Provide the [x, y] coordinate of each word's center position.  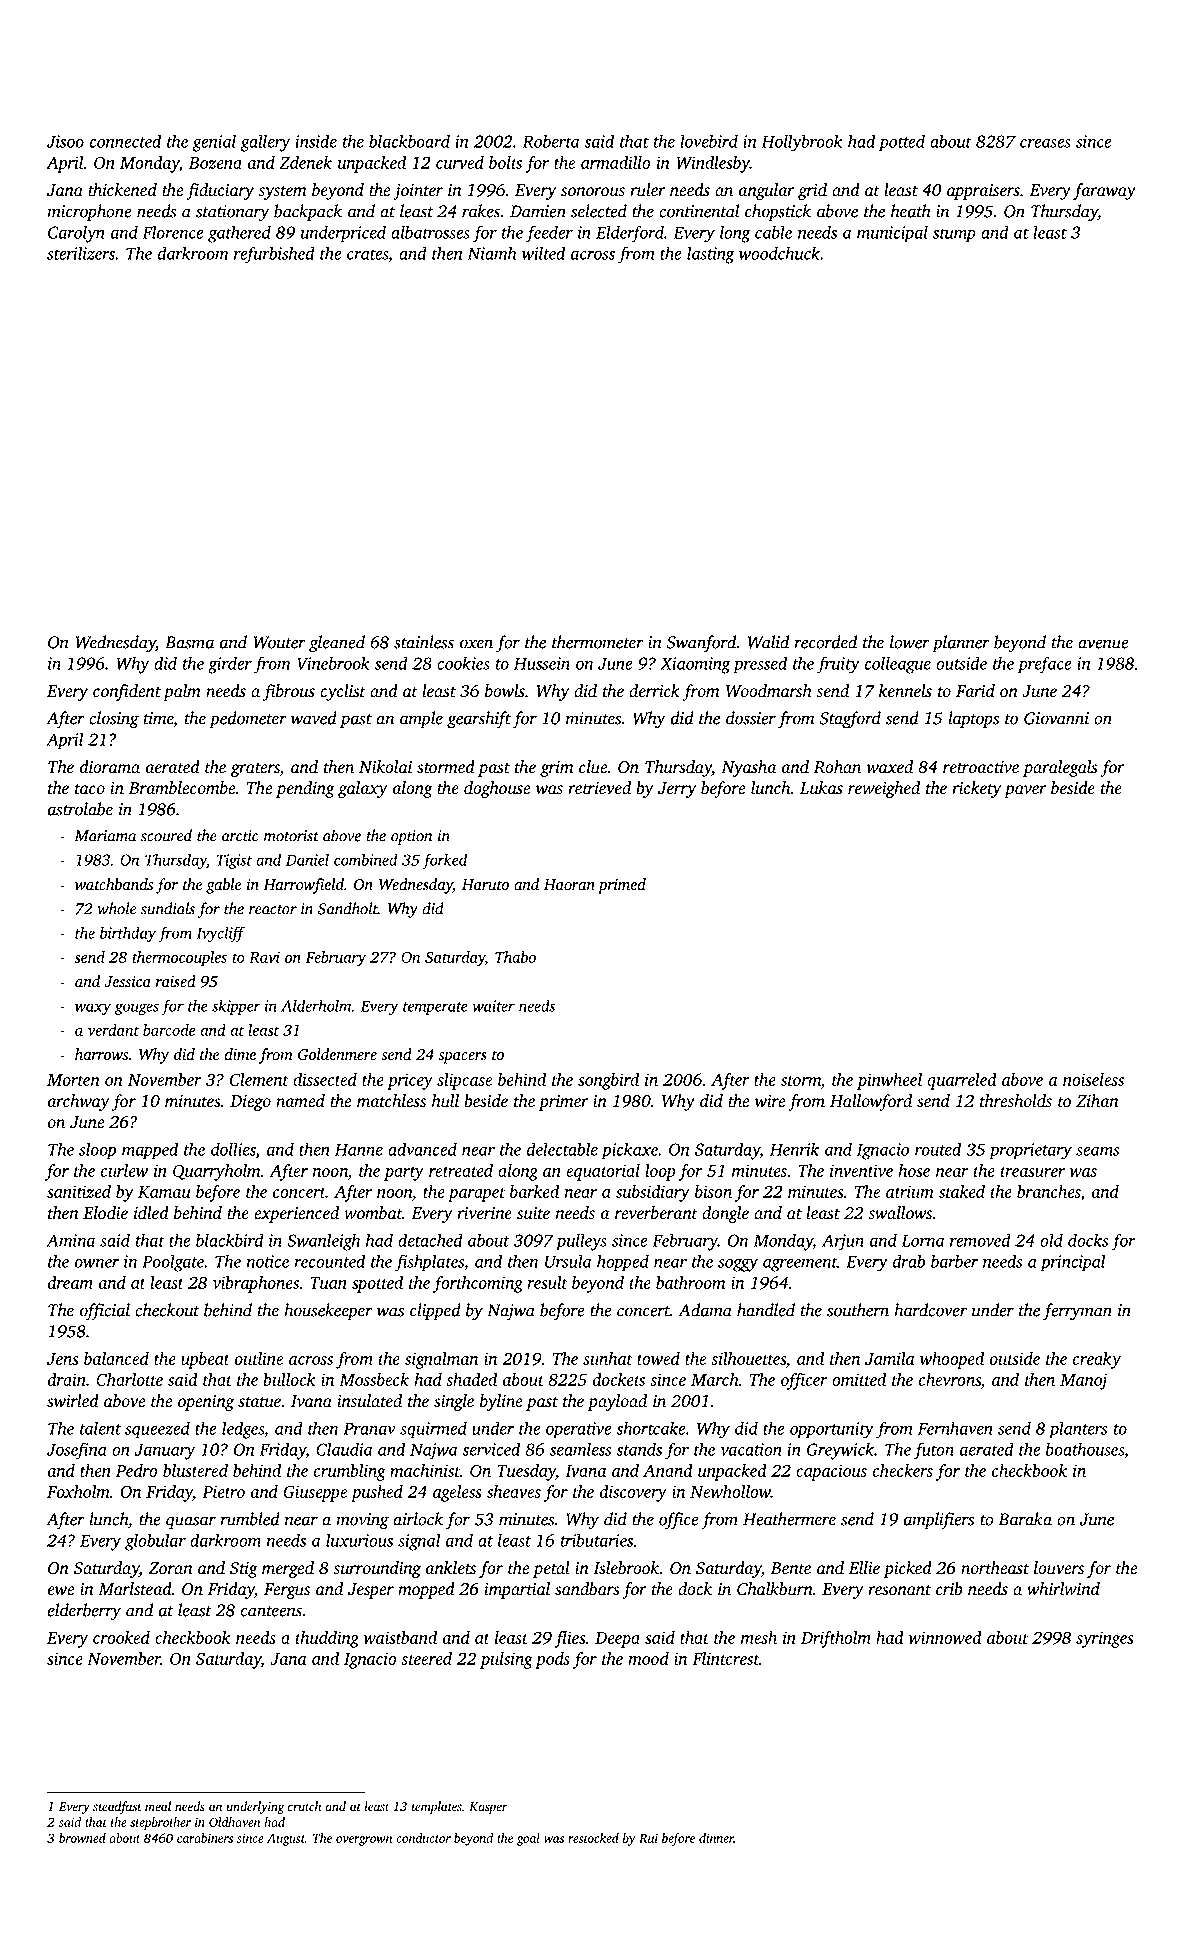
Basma [189, 642]
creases [1045, 143]
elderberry [84, 1611]
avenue [1103, 644]
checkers [903, 1470]
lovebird [709, 141]
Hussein [542, 663]
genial [214, 143]
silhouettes [748, 1358]
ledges [243, 1430]
